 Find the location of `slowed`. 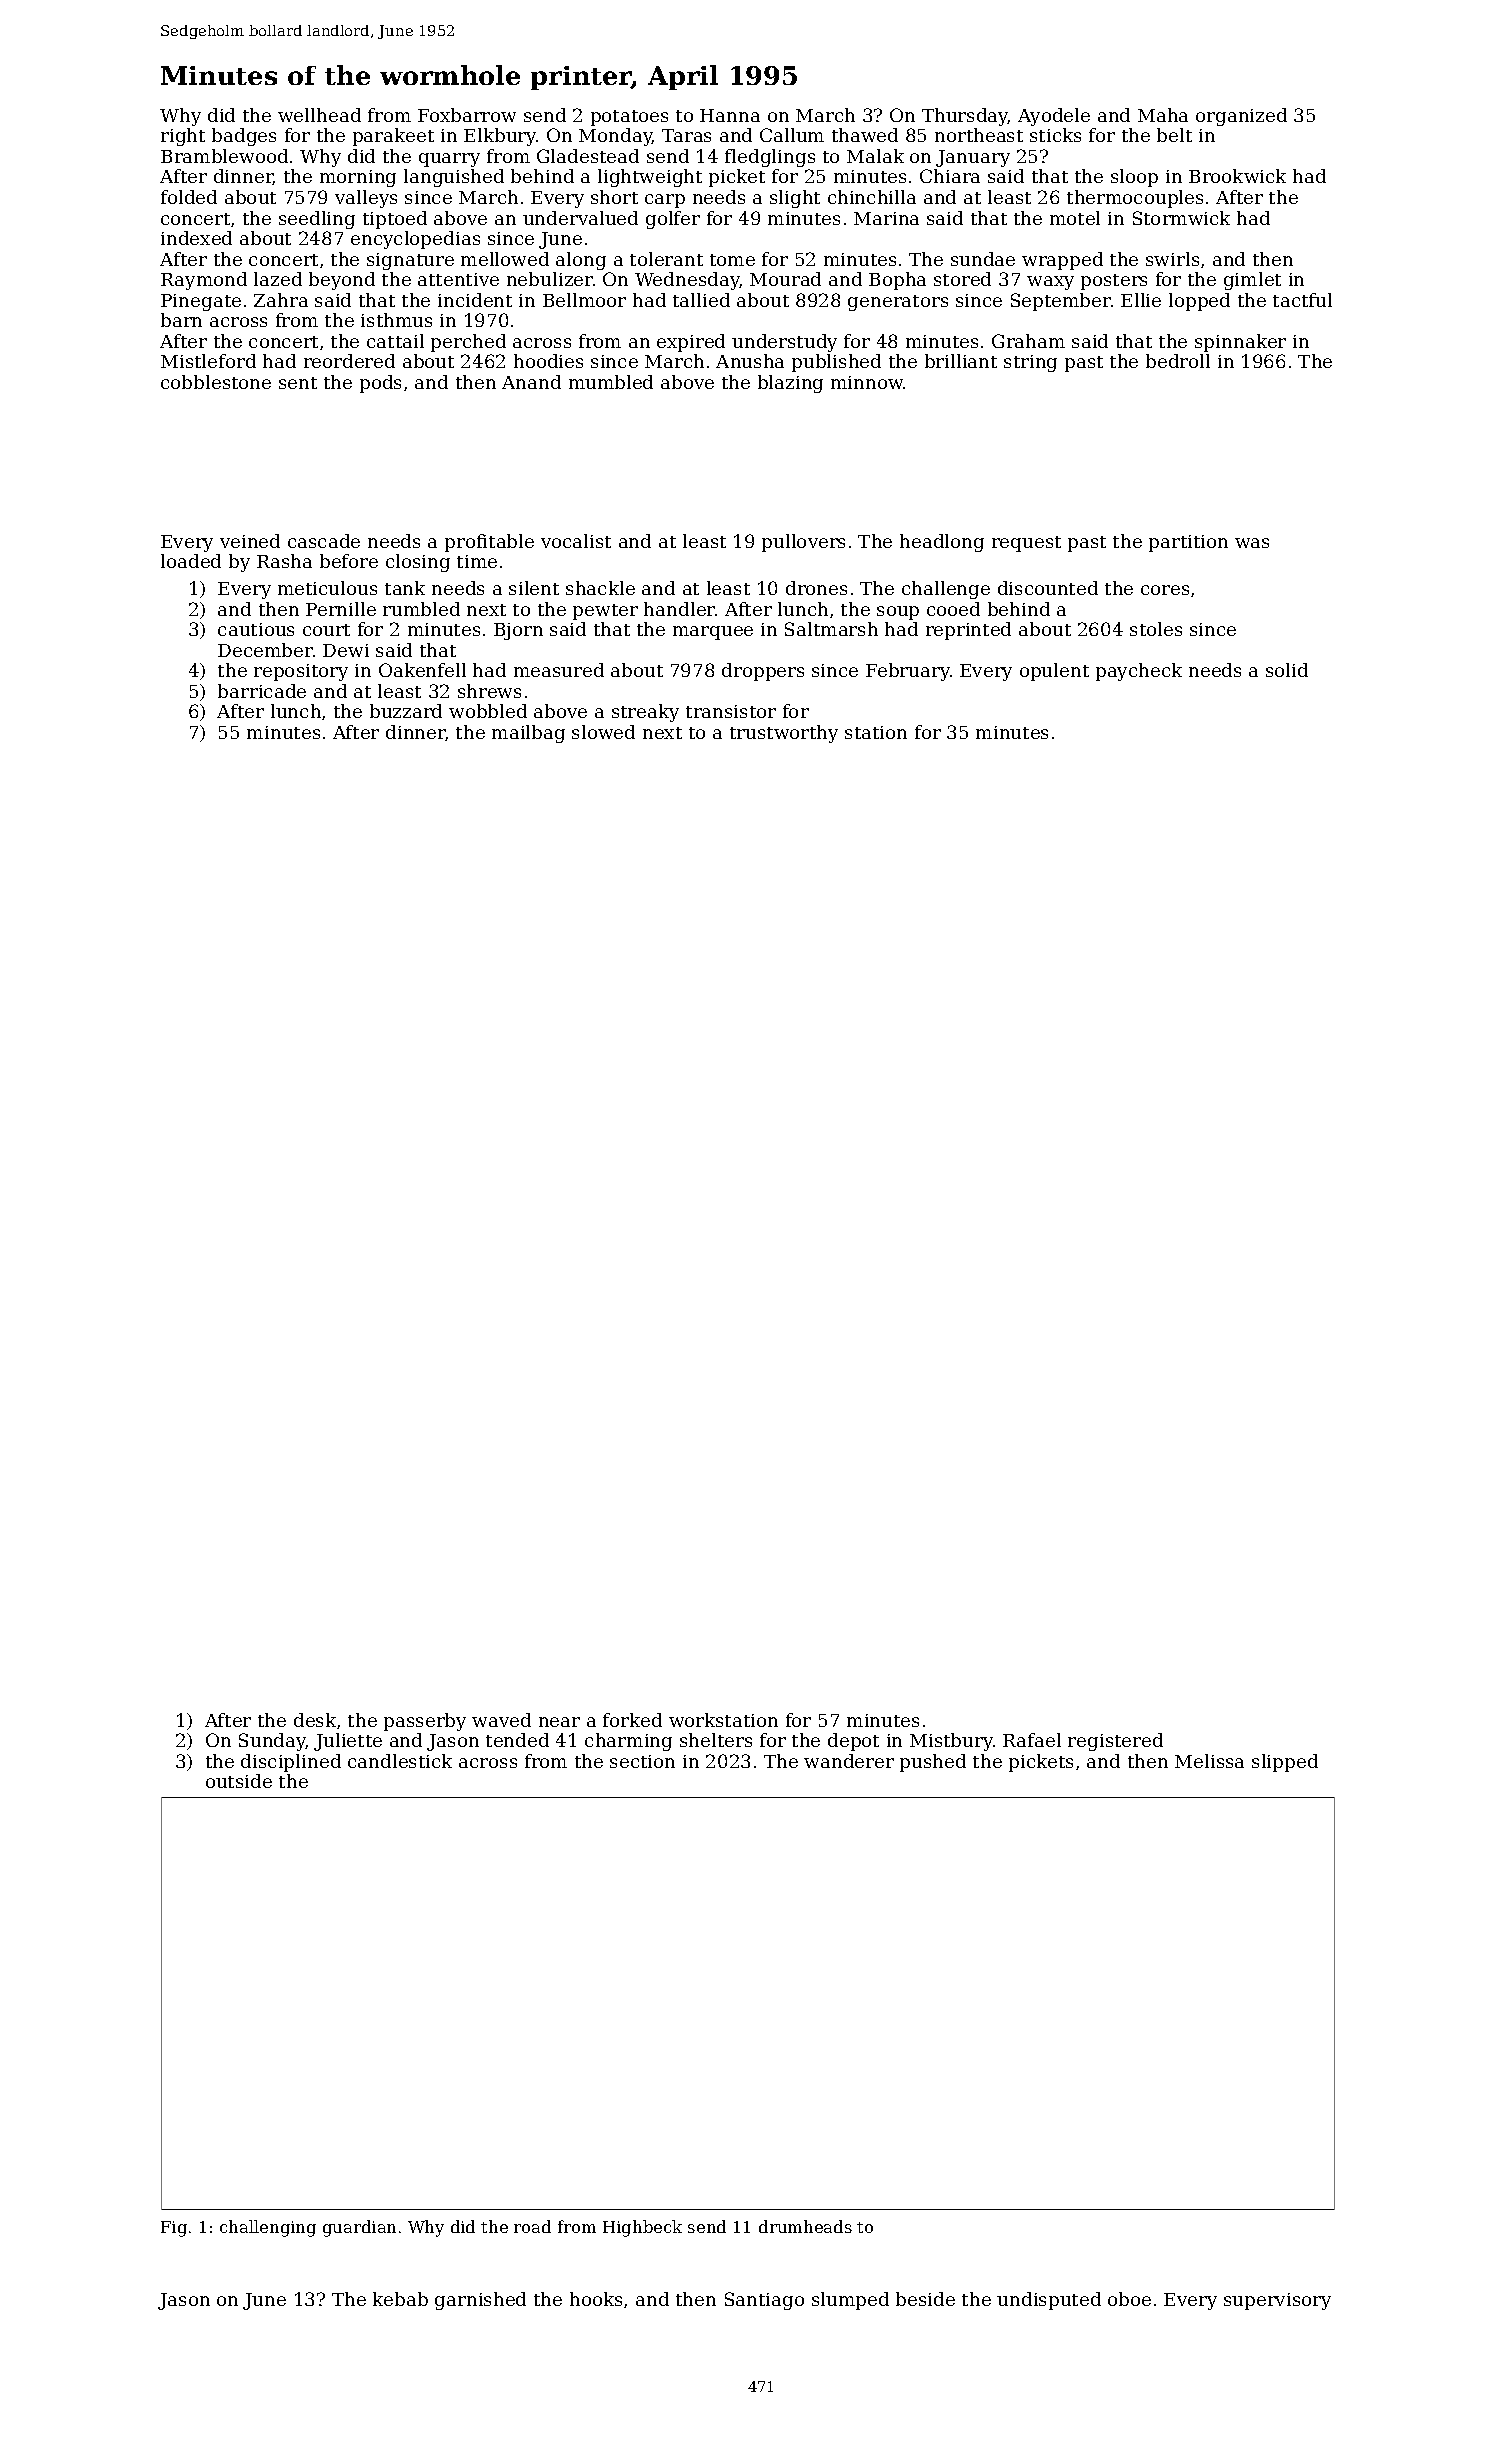

slowed is located at coordinates (603, 732).
